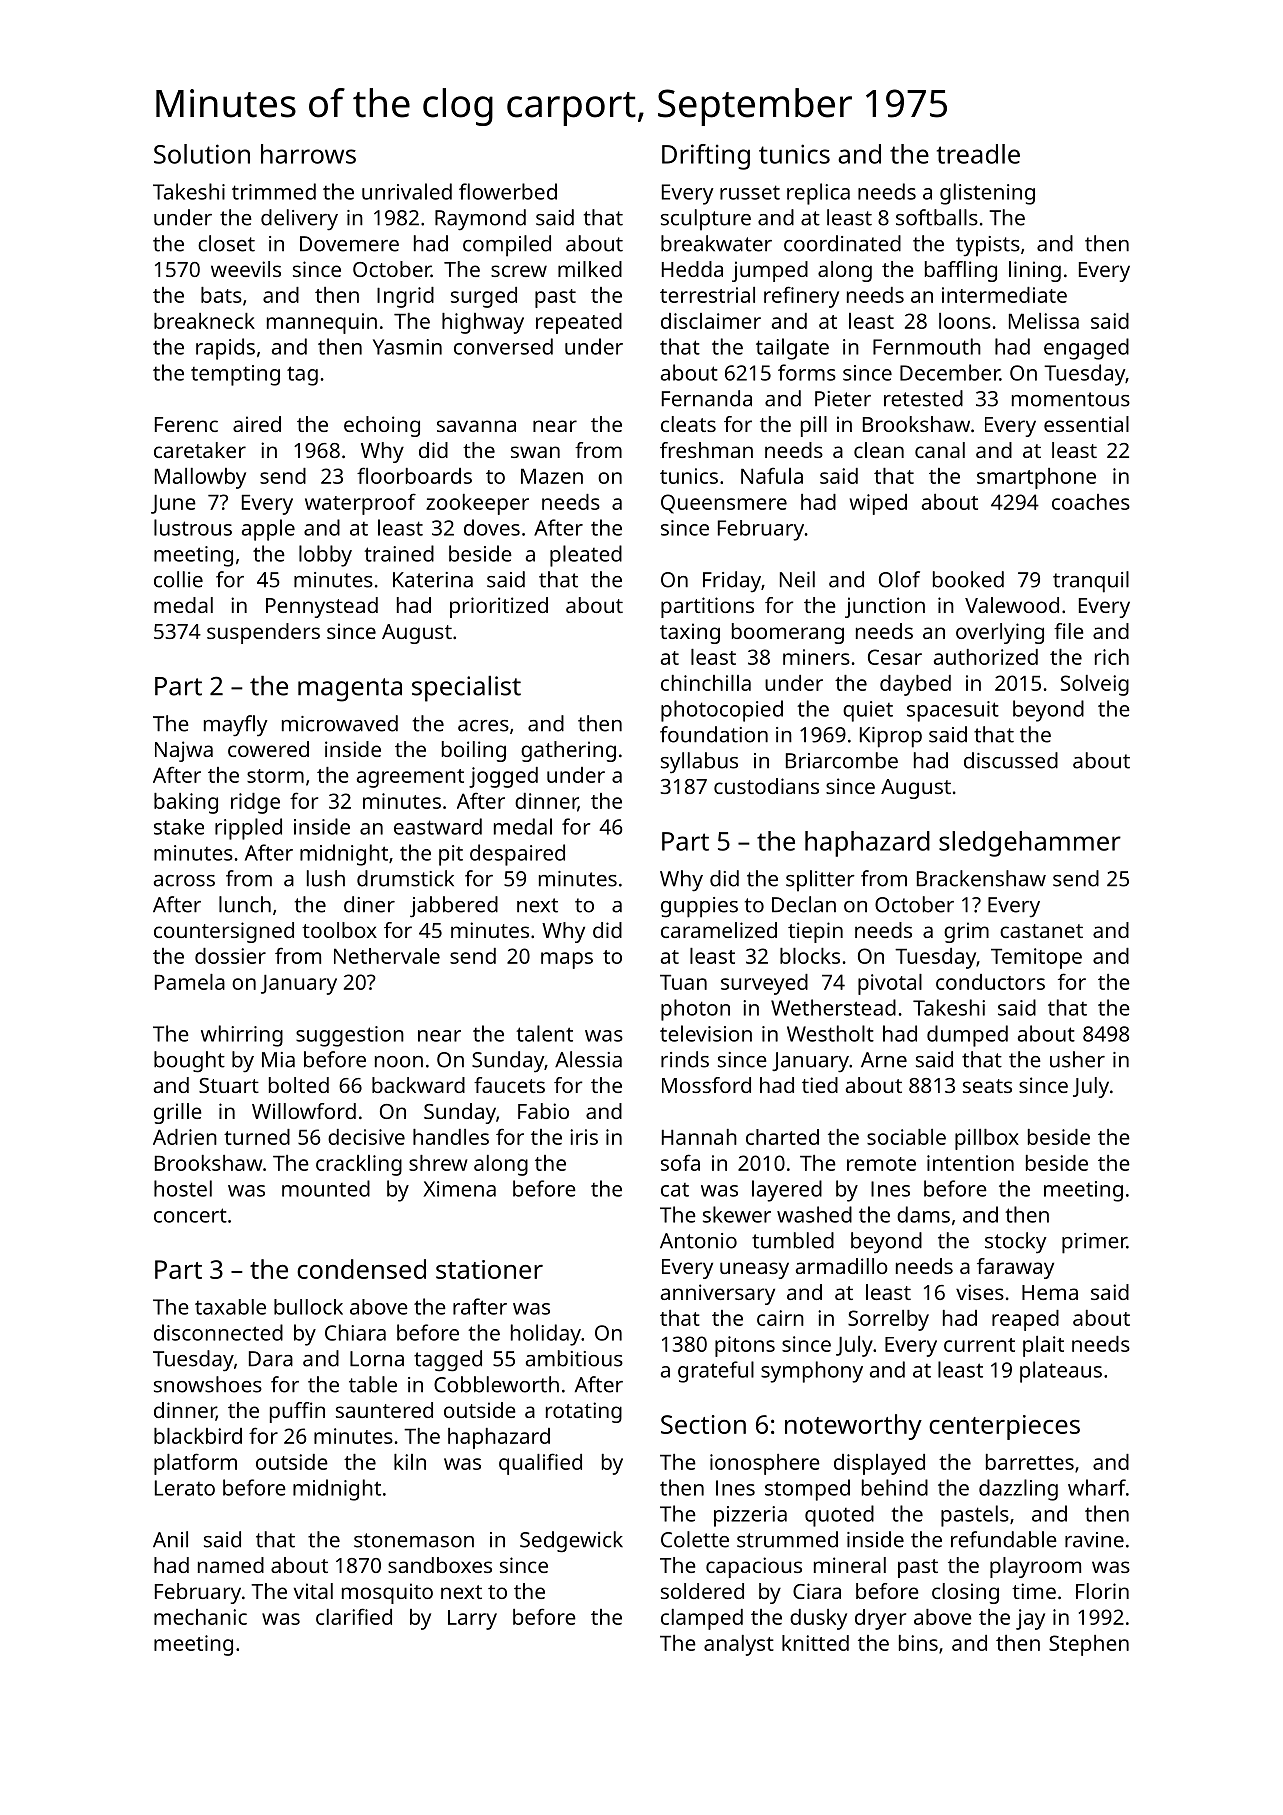 The height and width of the screenshot is (1815, 1283). I want to click on Fernanda, so click(707, 398).
